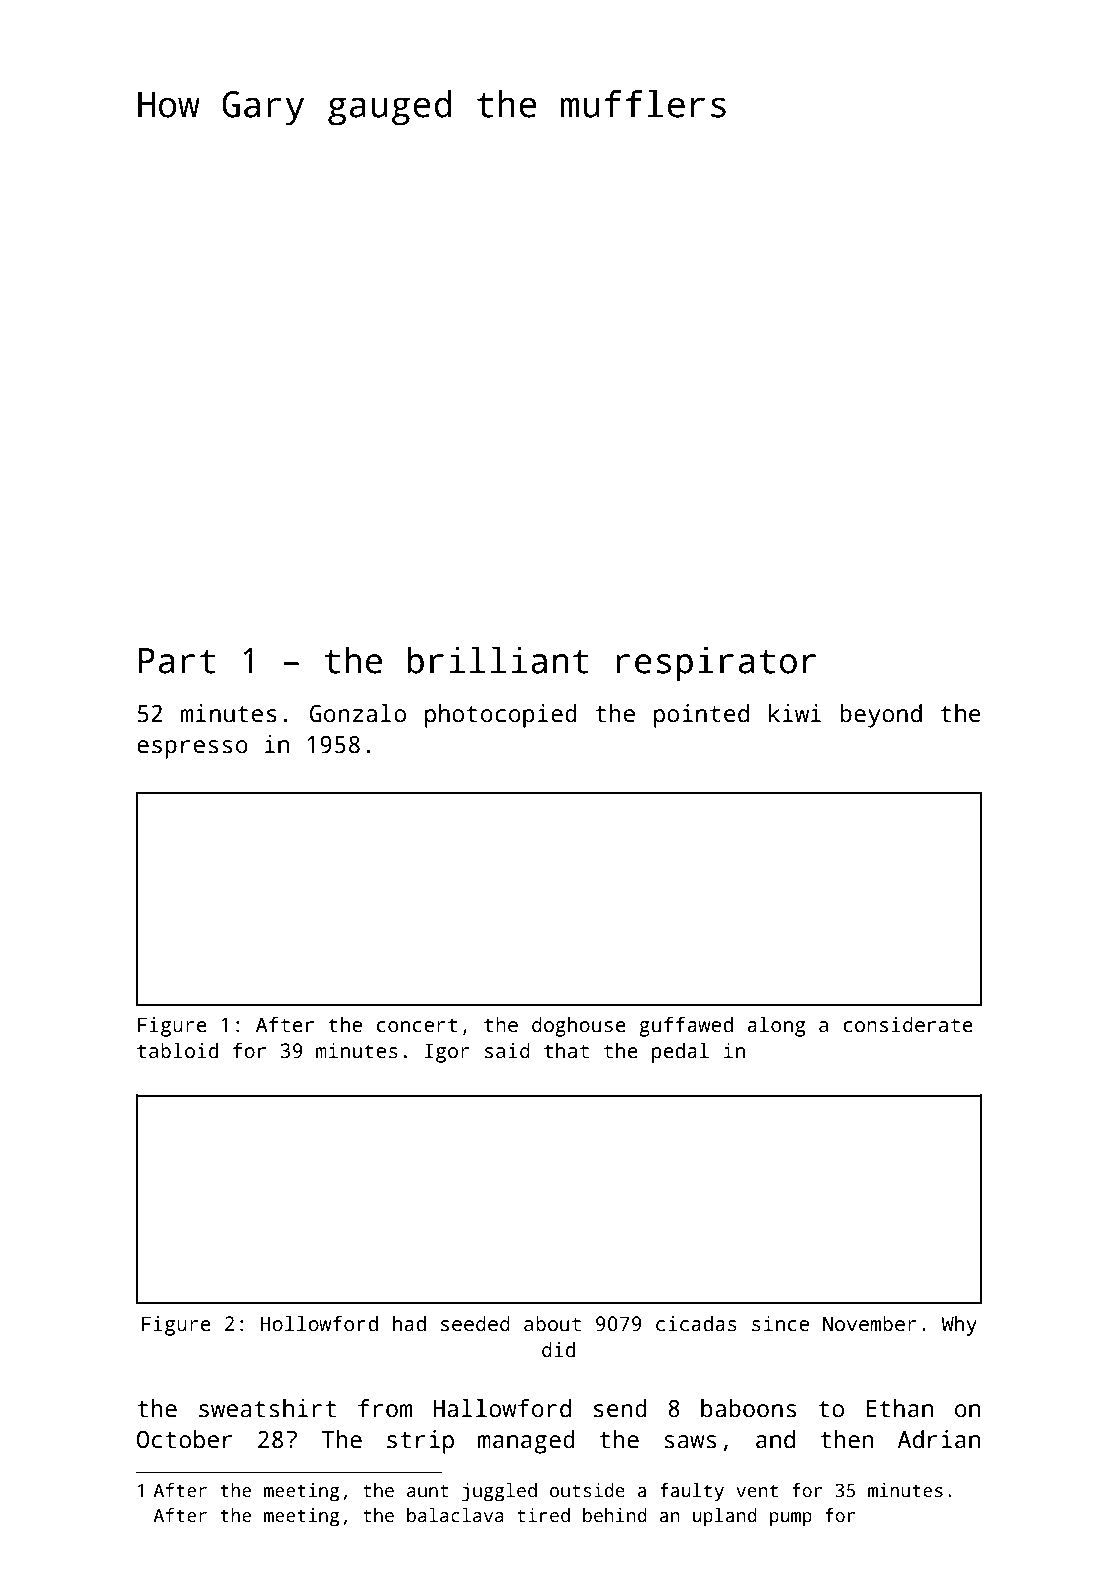 This screenshot has width=1118, height=1582. What do you see at coordinates (795, 713) in the screenshot?
I see `kiwi` at bounding box center [795, 713].
